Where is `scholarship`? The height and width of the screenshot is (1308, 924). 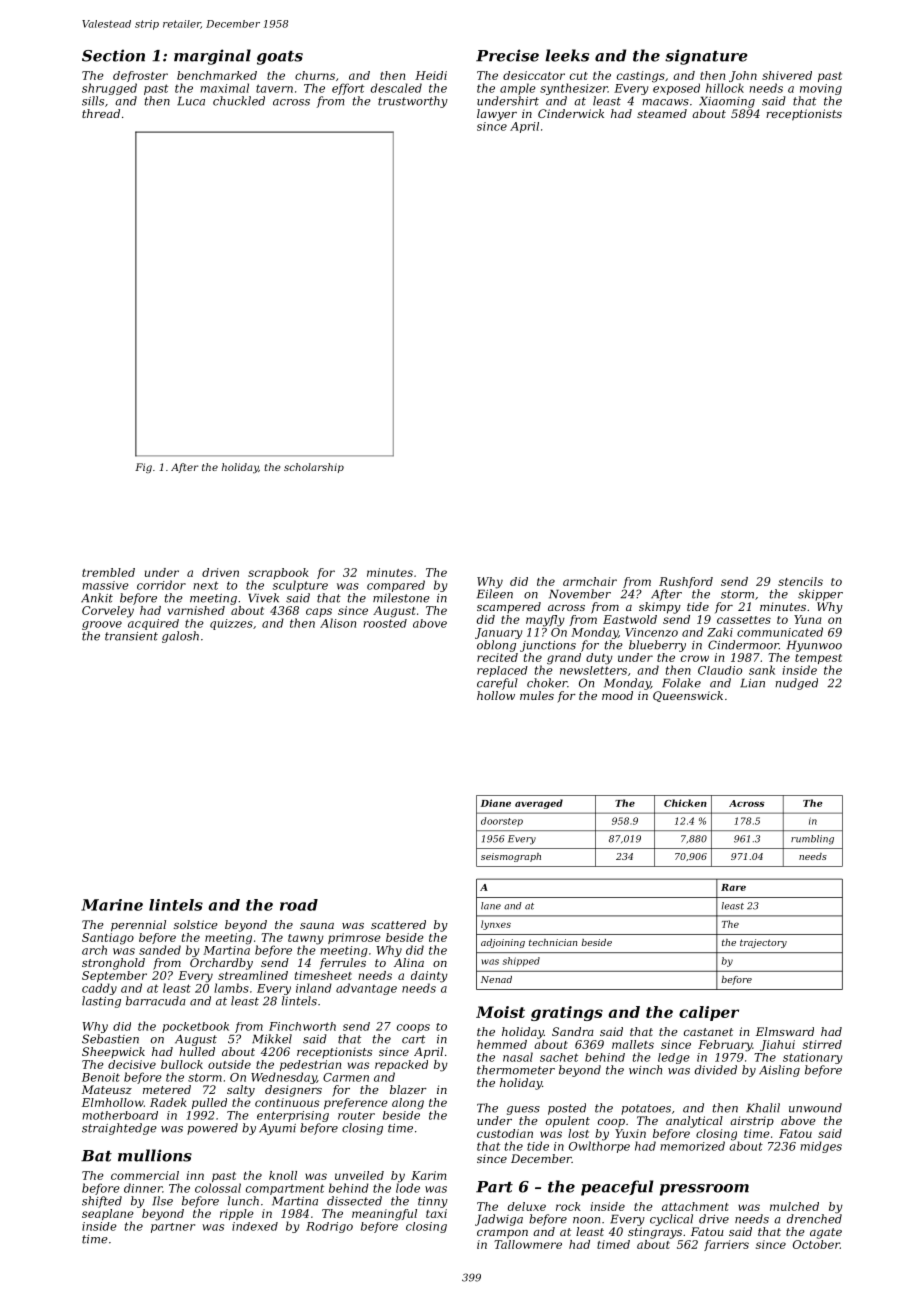 scholarship is located at coordinates (314, 468).
